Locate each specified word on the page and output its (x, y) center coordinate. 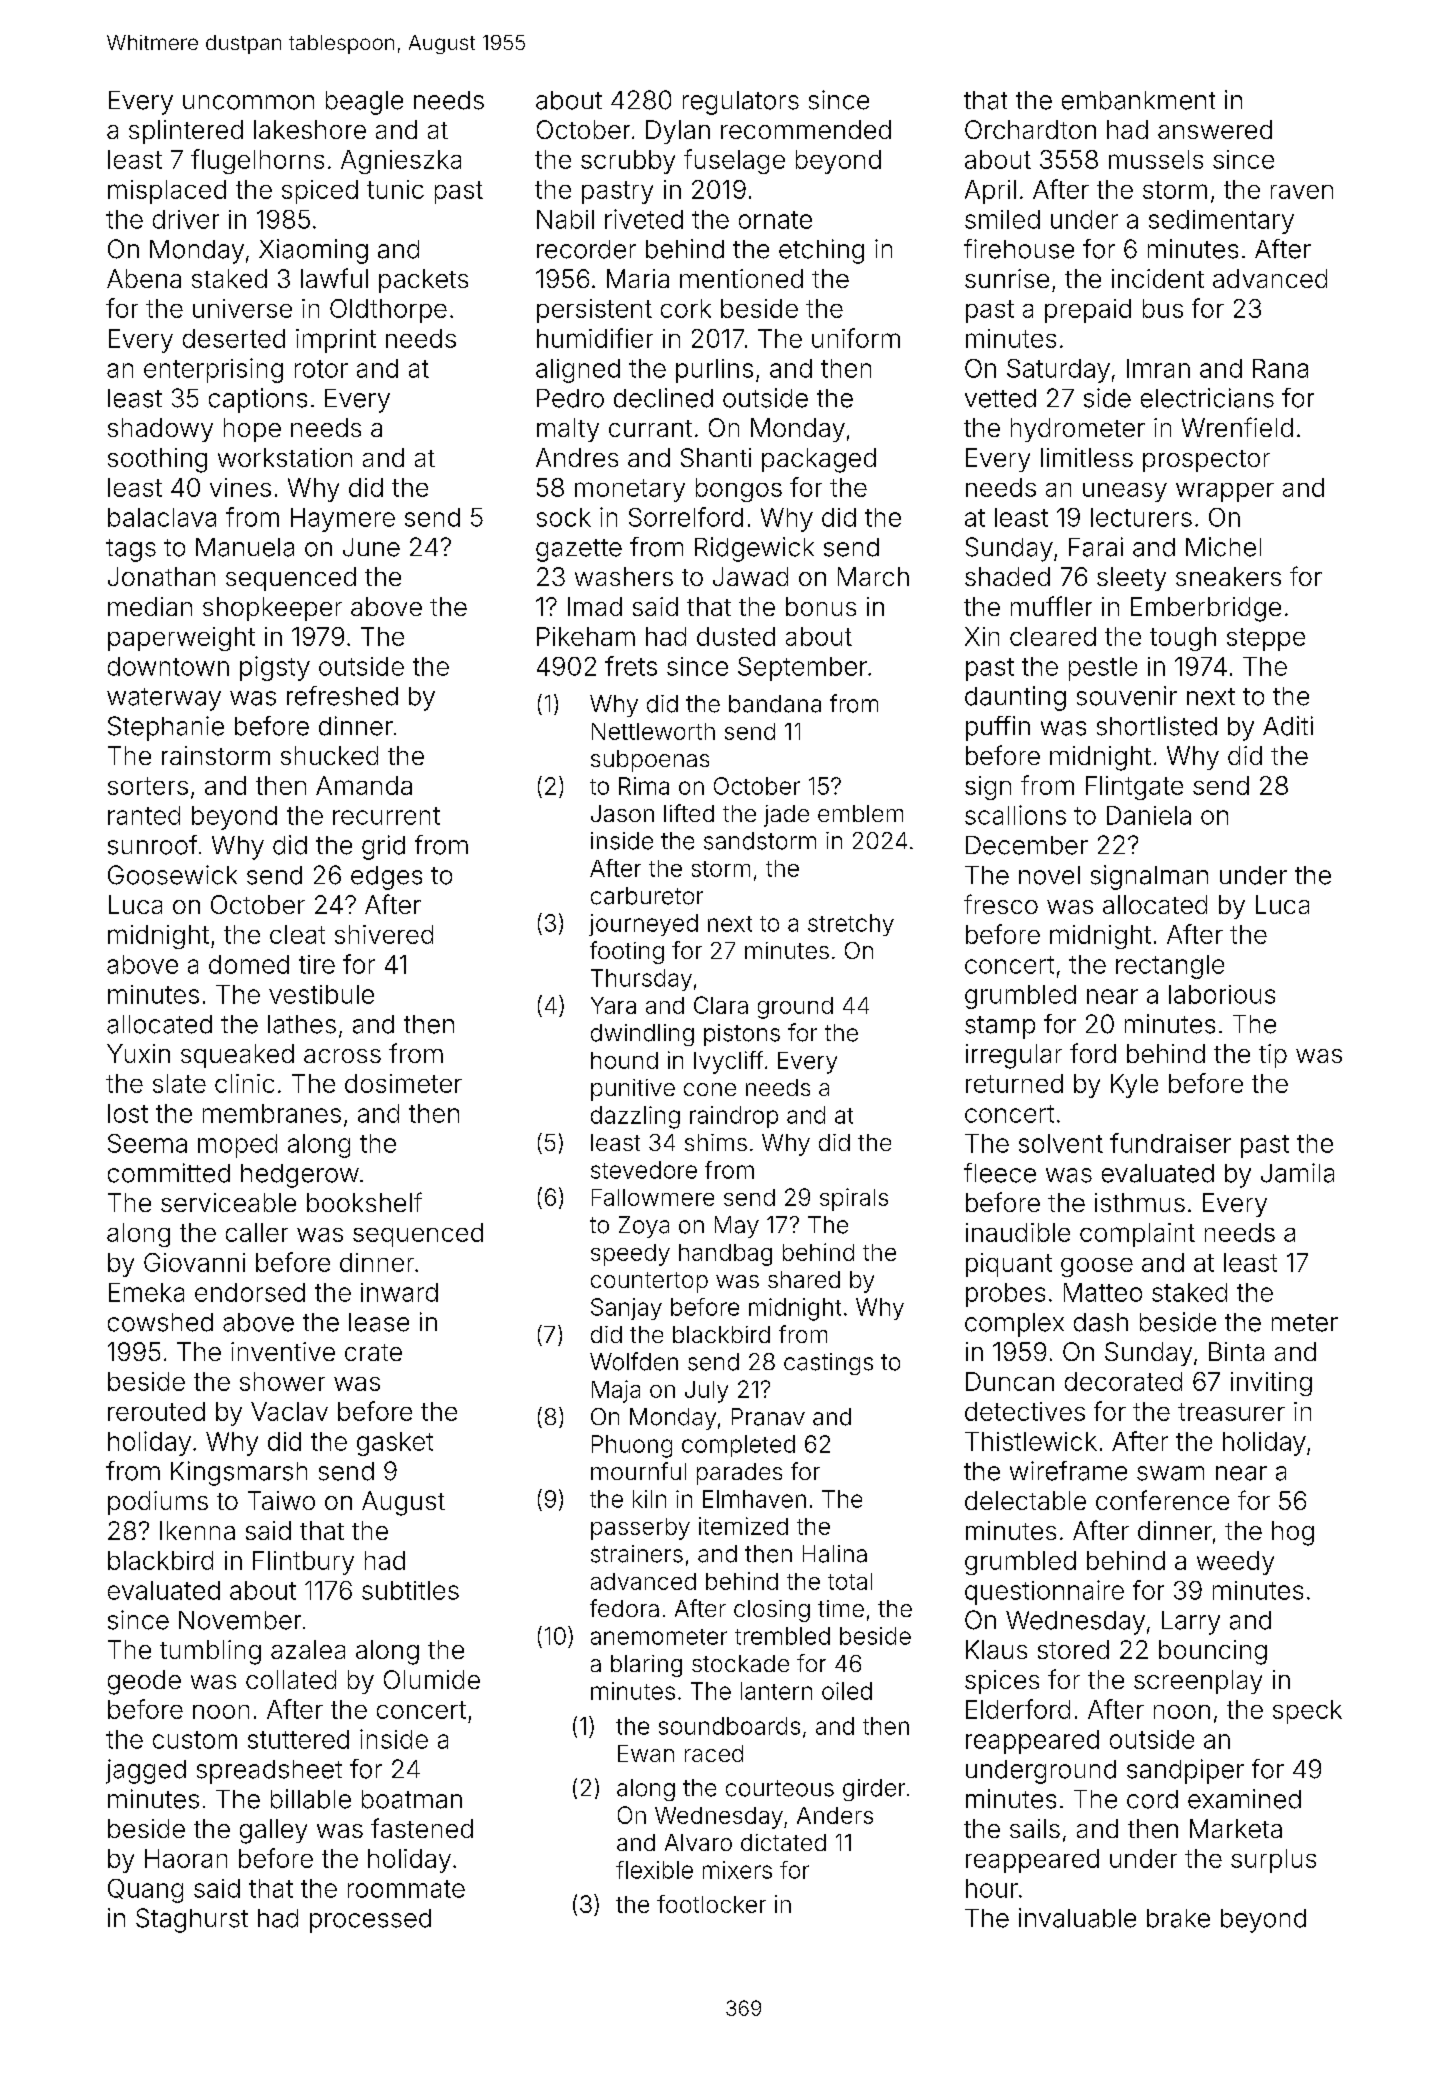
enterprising (213, 370)
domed (249, 964)
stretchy (851, 925)
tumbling (210, 1652)
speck (1307, 1712)
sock (564, 517)
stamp (1000, 1027)
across (342, 1056)
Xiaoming (313, 251)
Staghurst (192, 1920)
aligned (578, 371)
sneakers (1228, 576)
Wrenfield (1237, 427)
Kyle (1134, 1086)
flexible (654, 1870)
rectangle (1170, 967)
